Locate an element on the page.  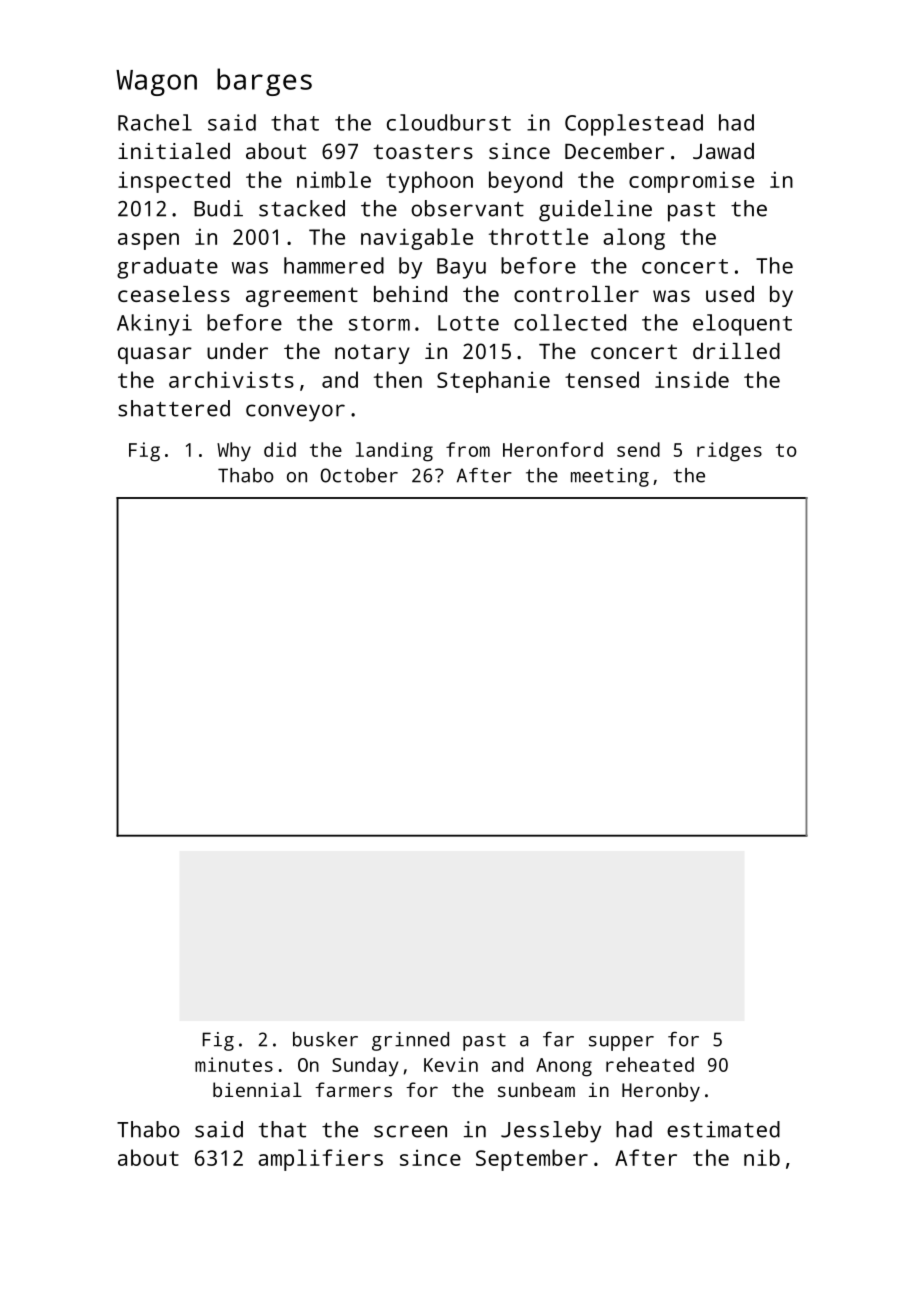
Jawad is located at coordinates (723, 151).
